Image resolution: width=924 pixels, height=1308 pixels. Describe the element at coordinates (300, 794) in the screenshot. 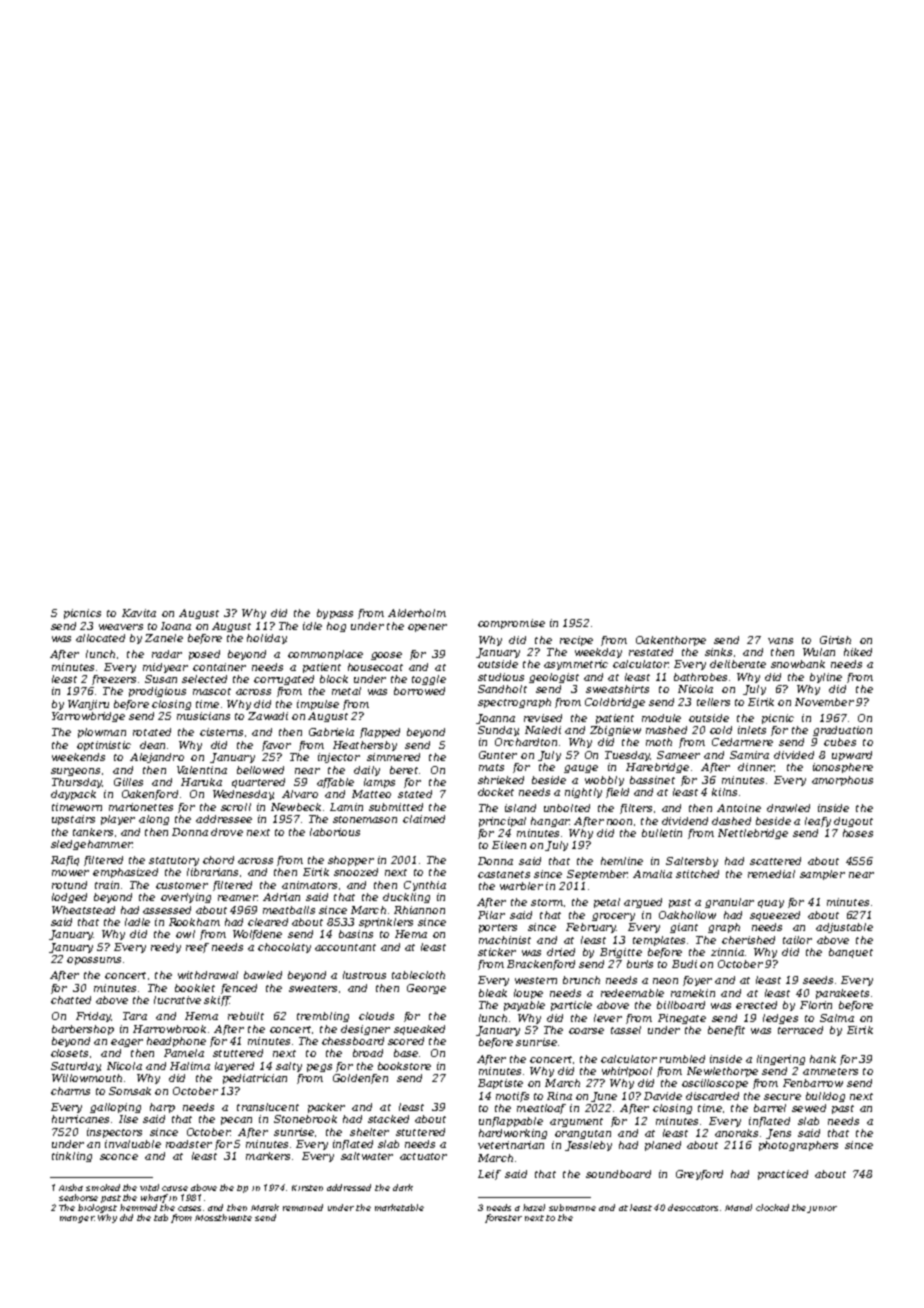

I see `Alvaro` at that location.
